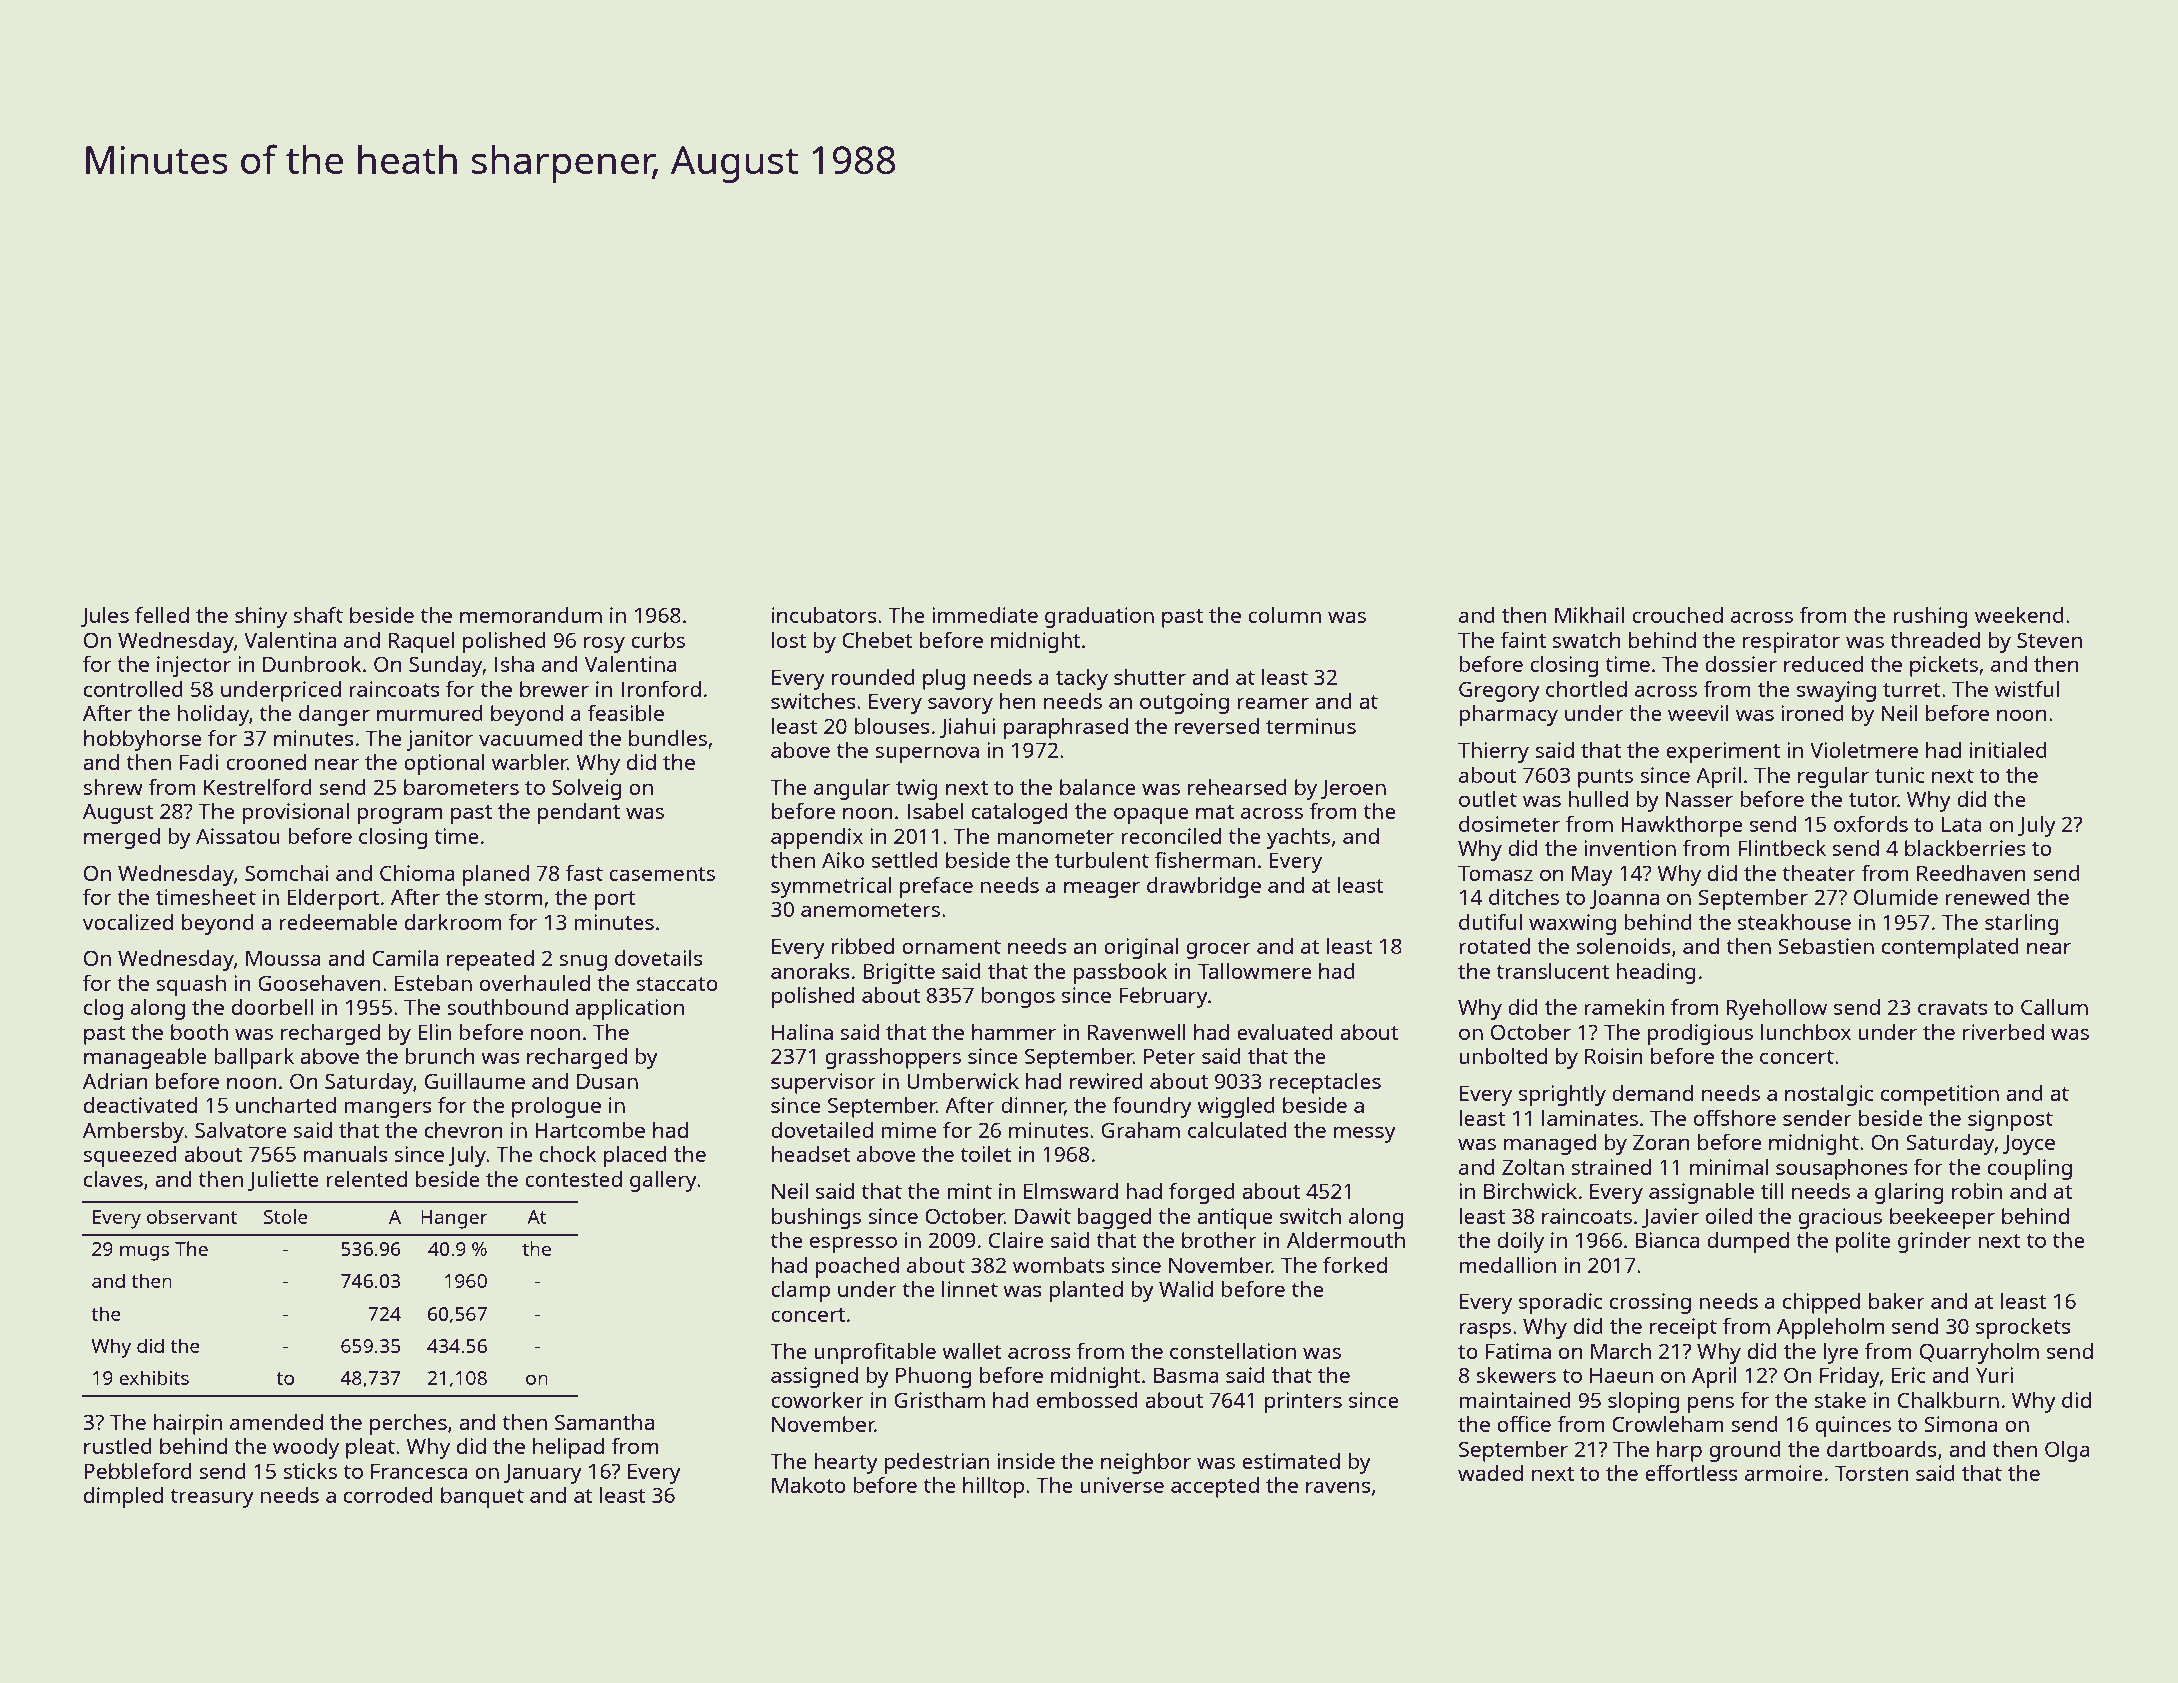 The height and width of the document is (1683, 2178). Describe the element at coordinates (661, 688) in the document. I see `Ironford` at that location.
